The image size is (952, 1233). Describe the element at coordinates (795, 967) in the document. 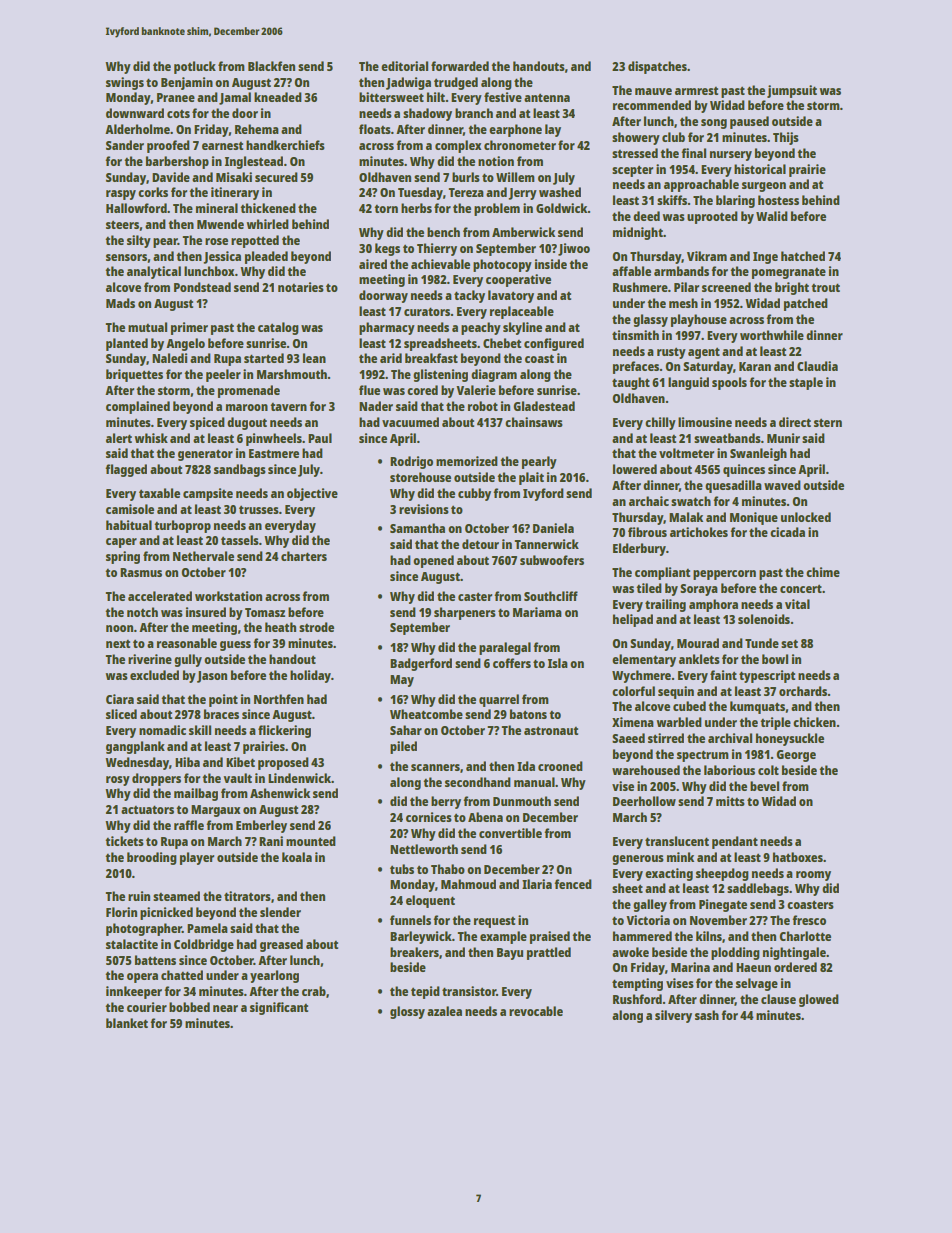

I see `ordered` at that location.
